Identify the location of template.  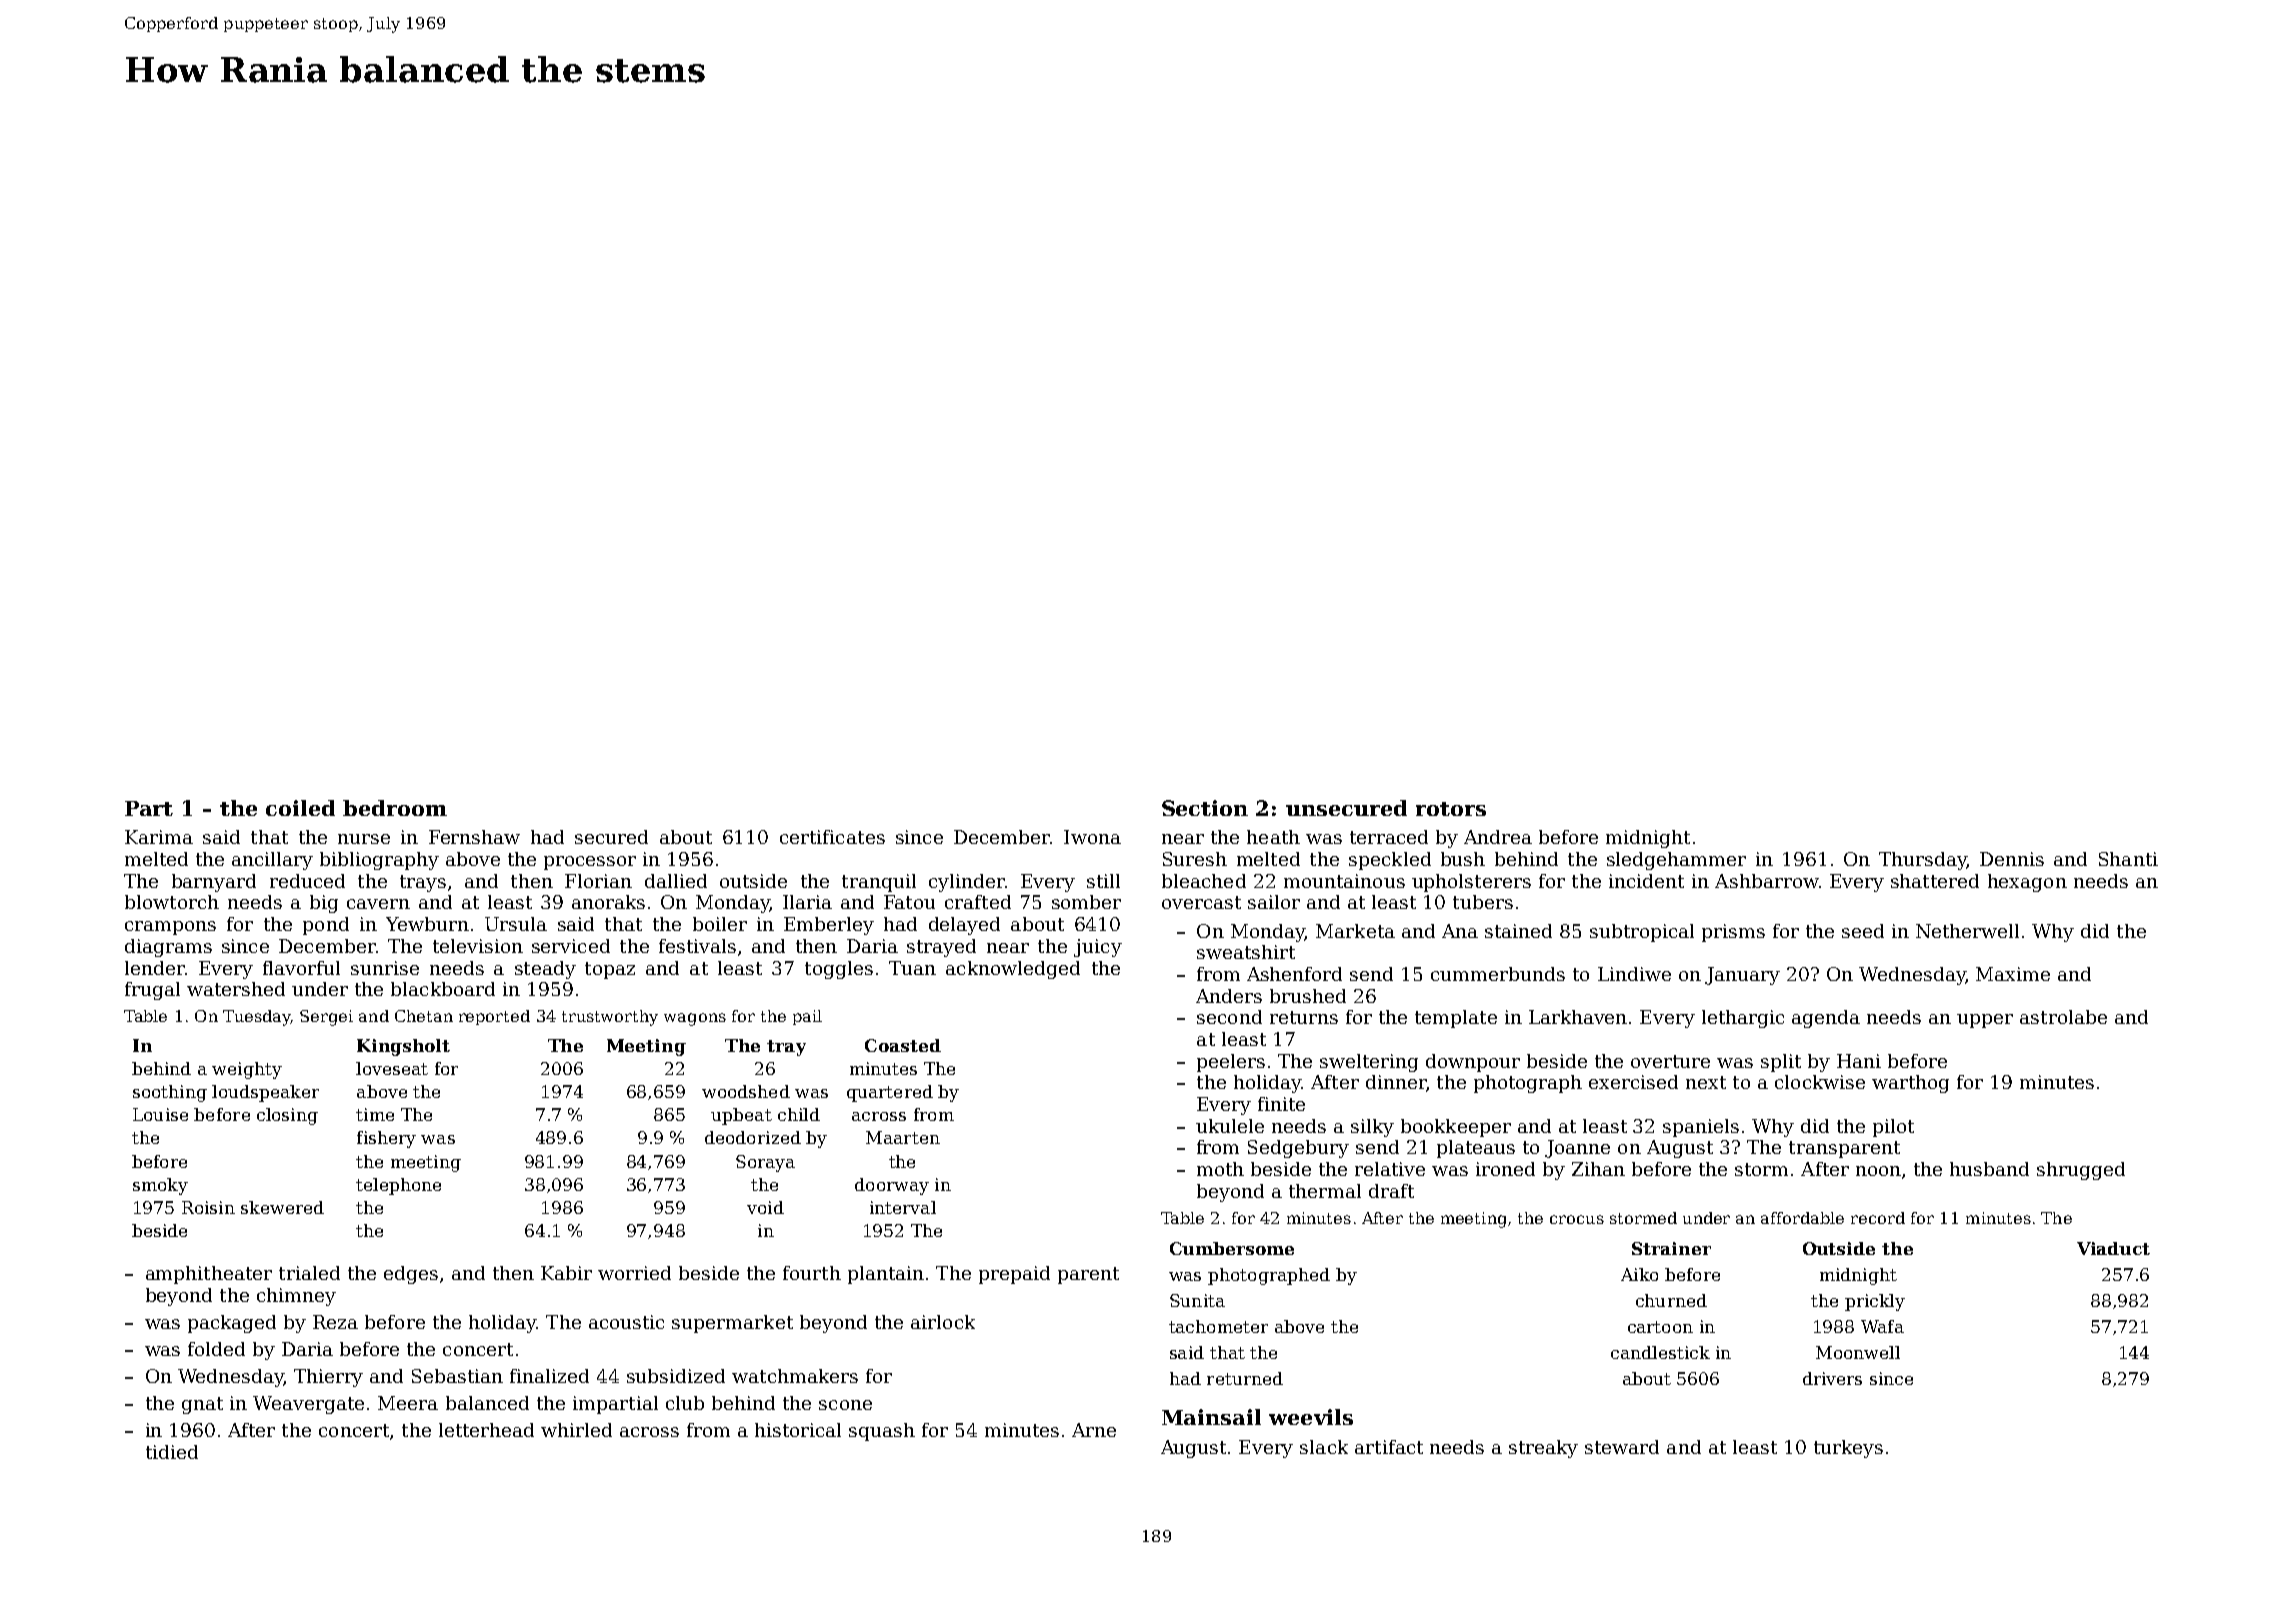
(1456, 1019).
